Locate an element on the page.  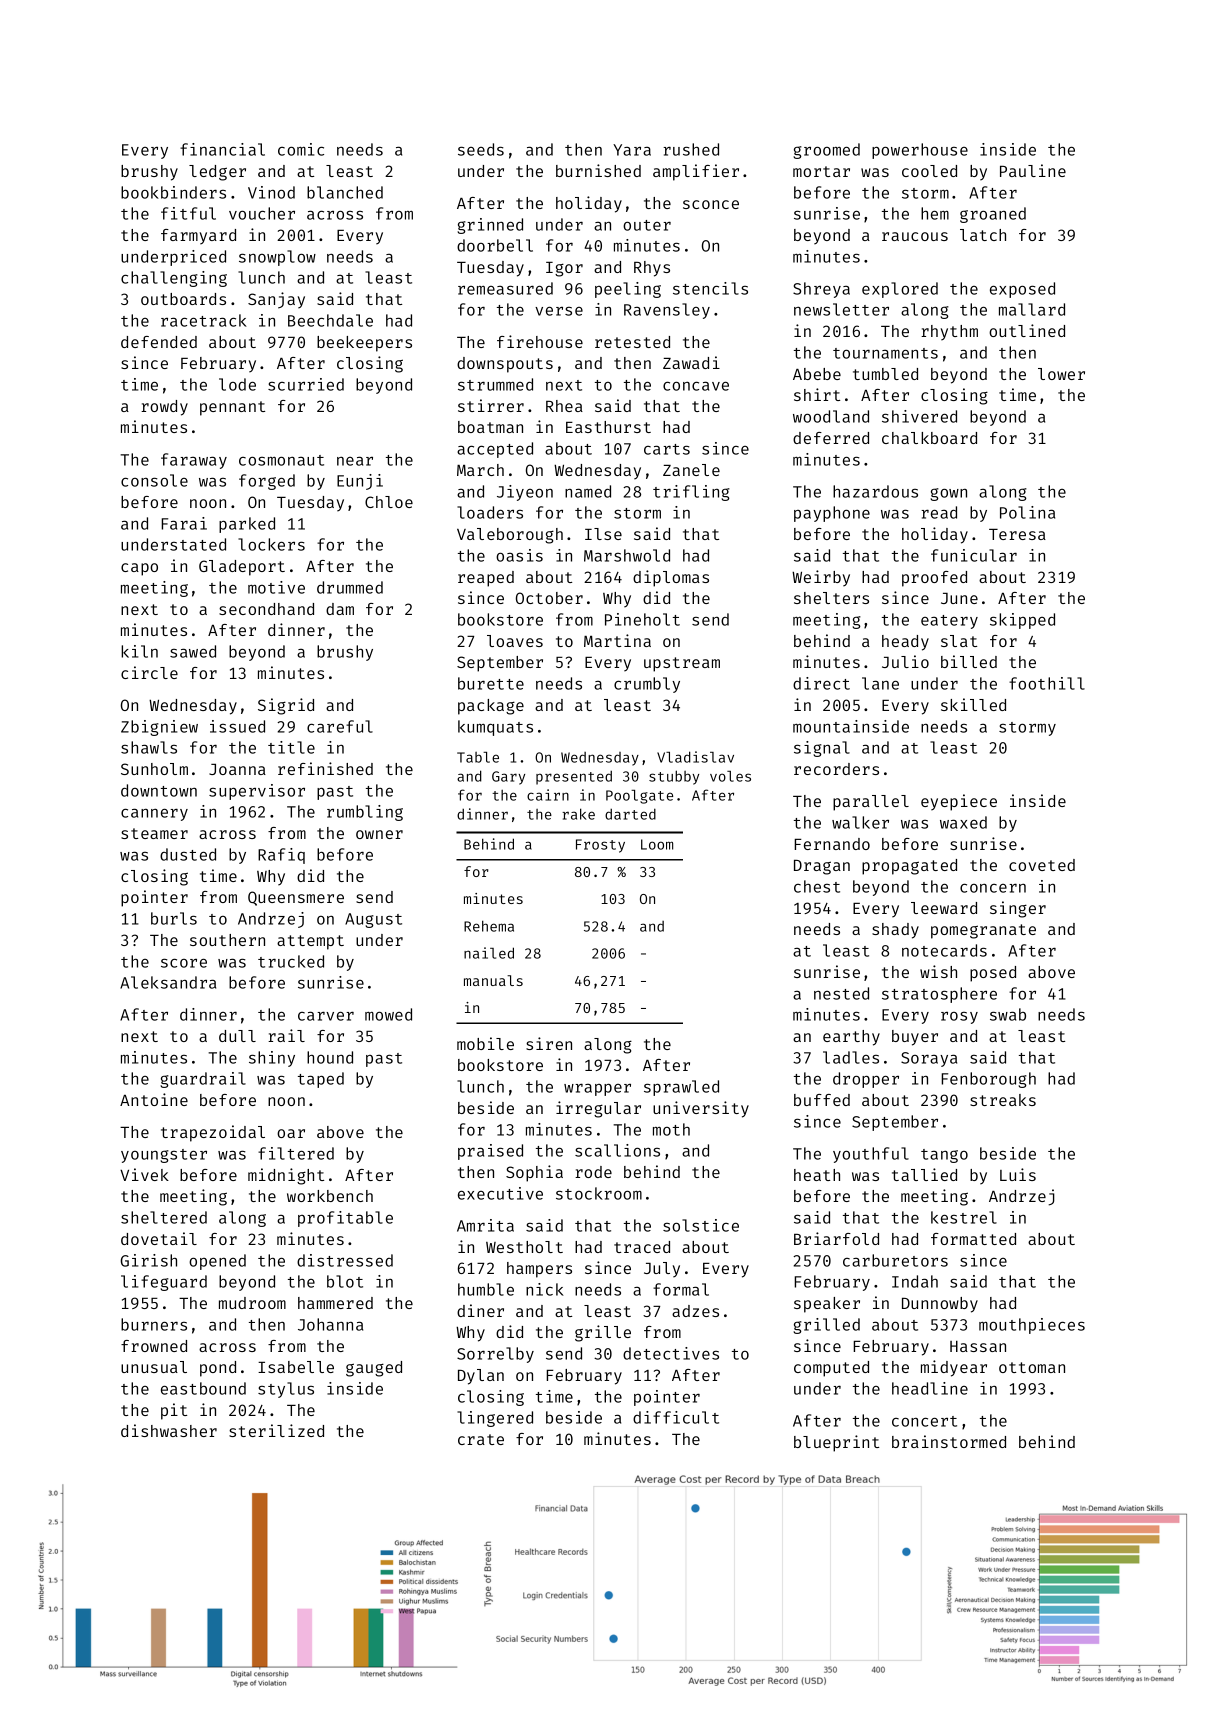
seeds is located at coordinates (481, 149).
